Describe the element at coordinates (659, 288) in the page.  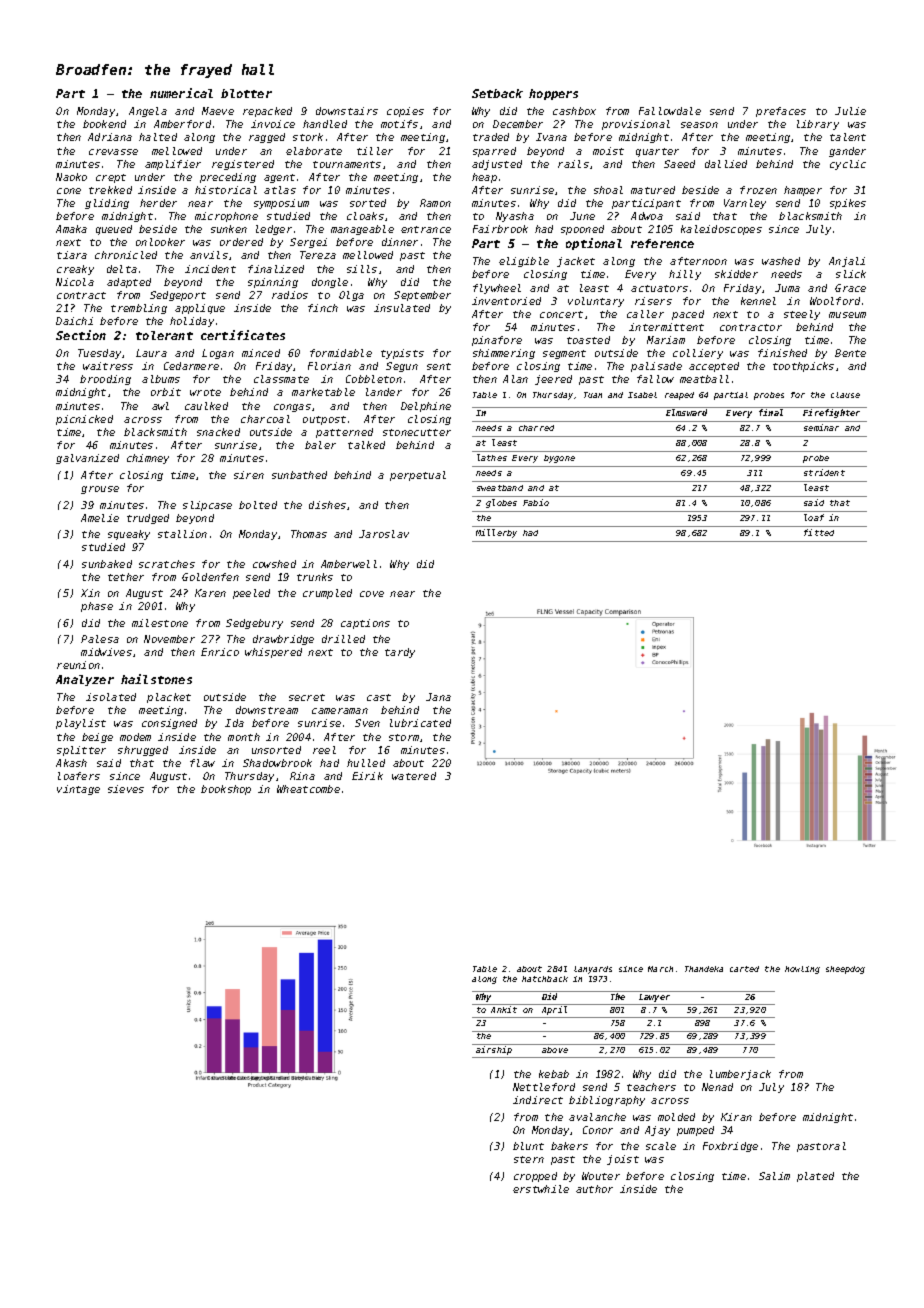
I see `actuators` at that location.
